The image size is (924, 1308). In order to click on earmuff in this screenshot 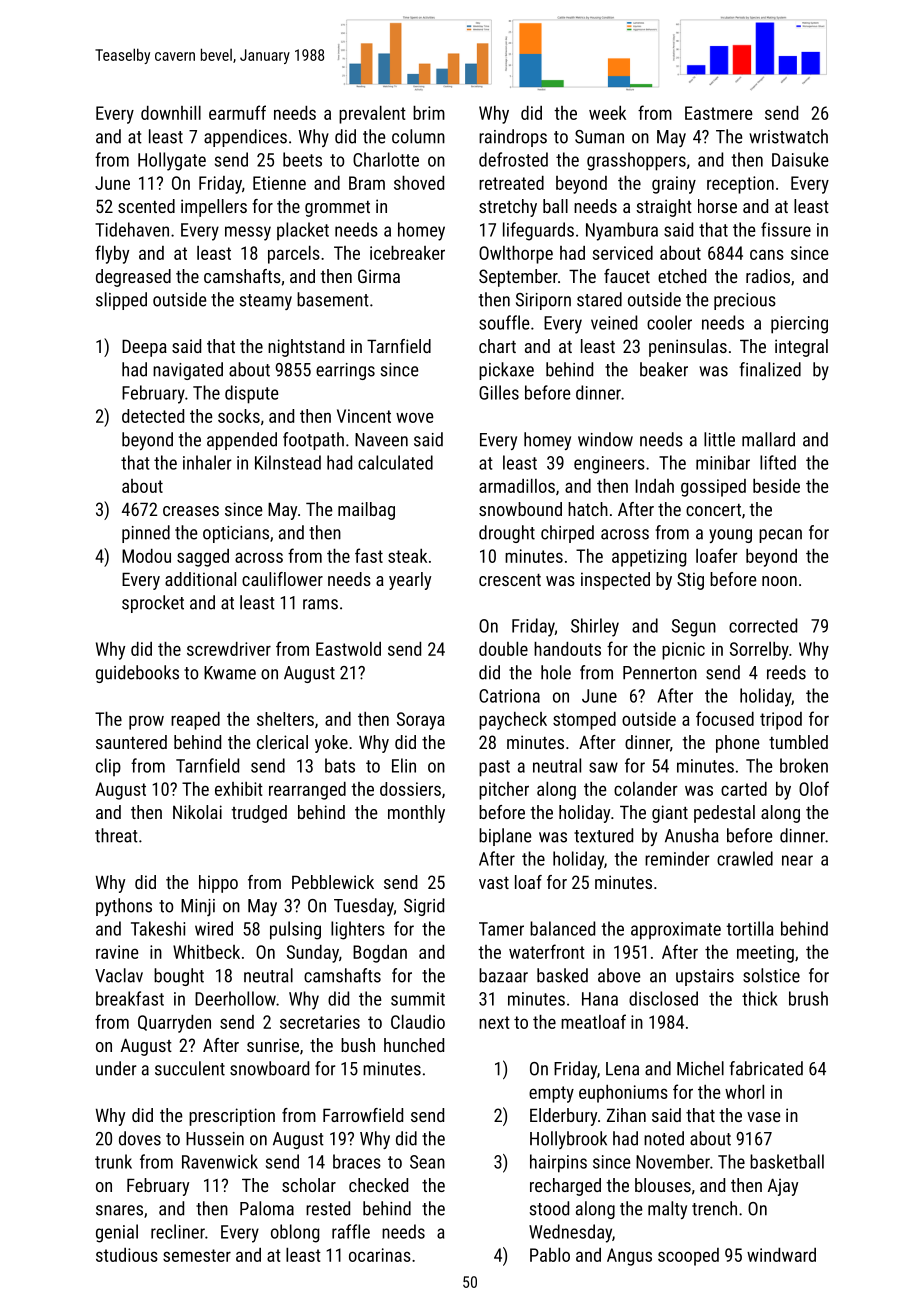, I will do `click(237, 112)`.
